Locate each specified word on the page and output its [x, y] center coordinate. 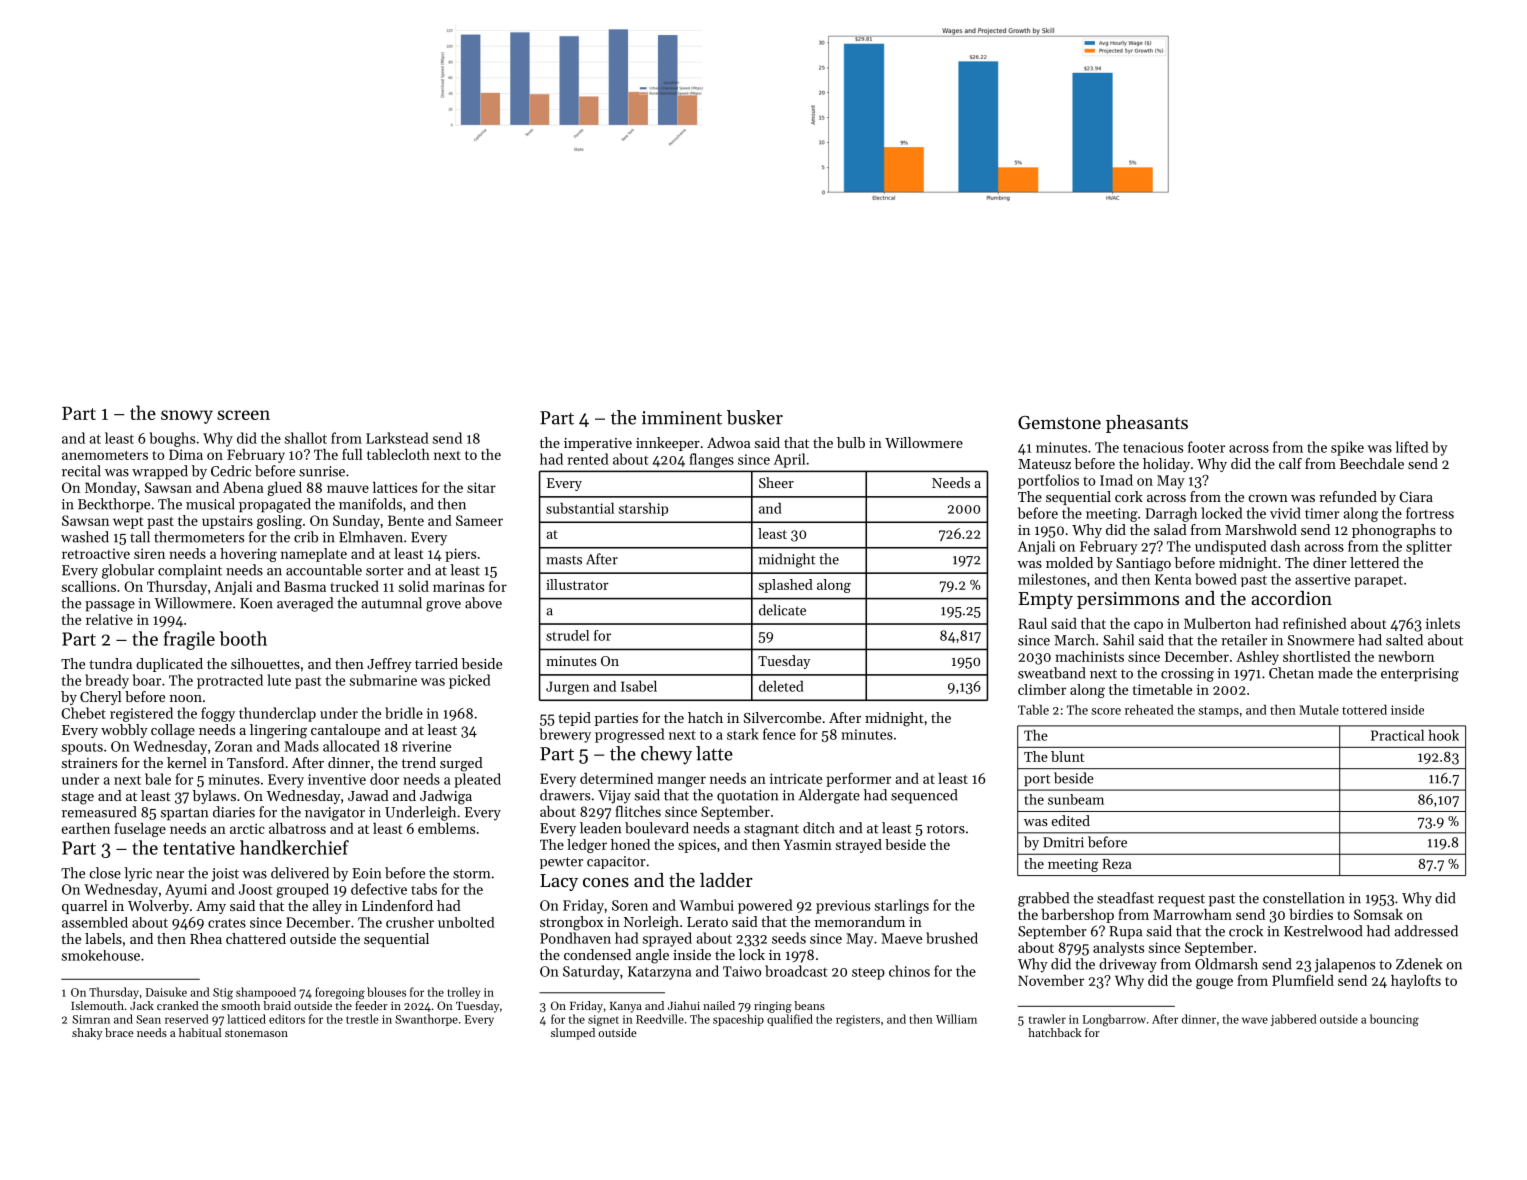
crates [227, 923]
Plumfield [1303, 980]
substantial [580, 508]
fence [779, 734]
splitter [1429, 547]
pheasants [1147, 424]
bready [107, 681]
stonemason [256, 1033]
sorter [385, 571]
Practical [1397, 735]
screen [243, 415]
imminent [682, 418]
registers [858, 1020]
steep [868, 974]
